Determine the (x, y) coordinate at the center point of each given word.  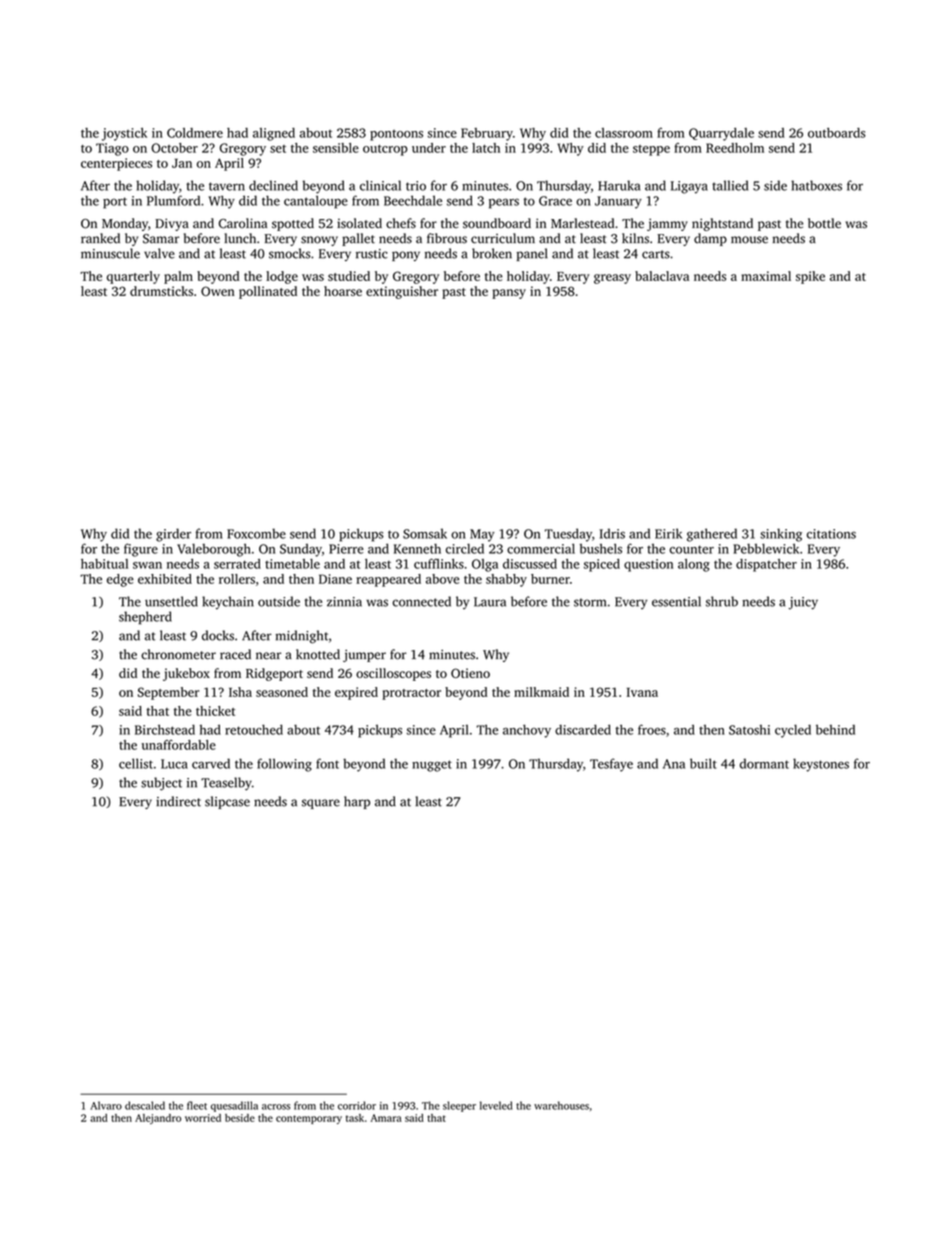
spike (810, 277)
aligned (274, 134)
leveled (496, 1105)
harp (357, 802)
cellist (136, 763)
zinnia (344, 602)
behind (835, 730)
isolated (359, 223)
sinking (781, 535)
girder (173, 535)
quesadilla (234, 1106)
